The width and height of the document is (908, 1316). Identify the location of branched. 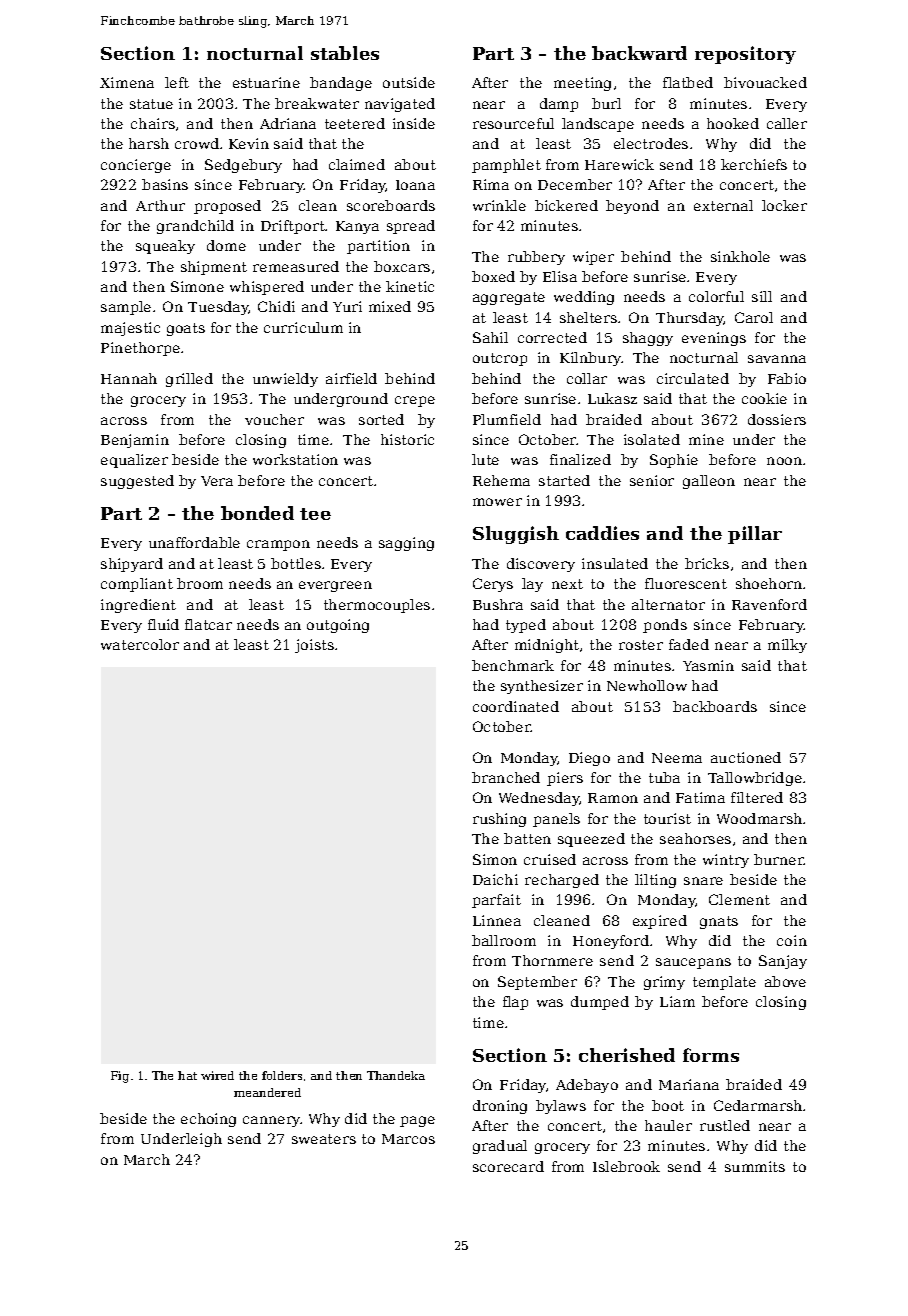
(506, 777).
